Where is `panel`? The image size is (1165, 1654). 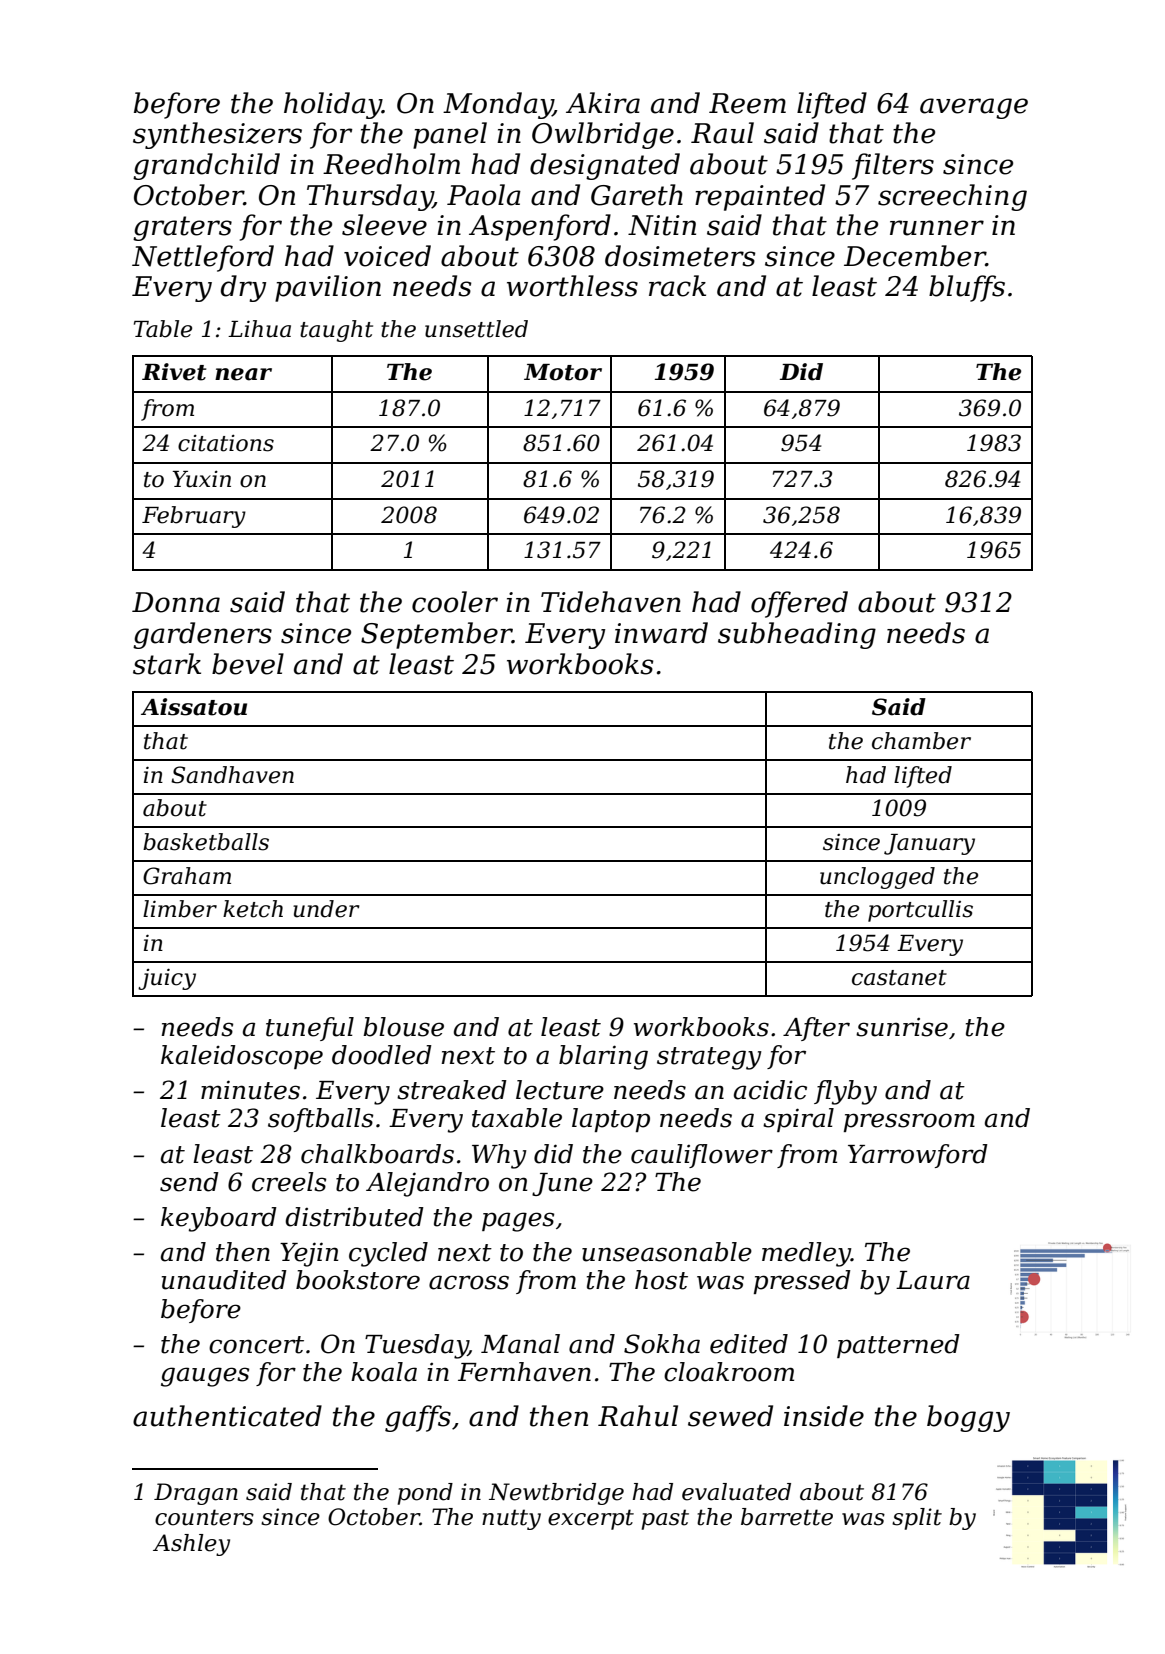 panel is located at coordinates (450, 135).
